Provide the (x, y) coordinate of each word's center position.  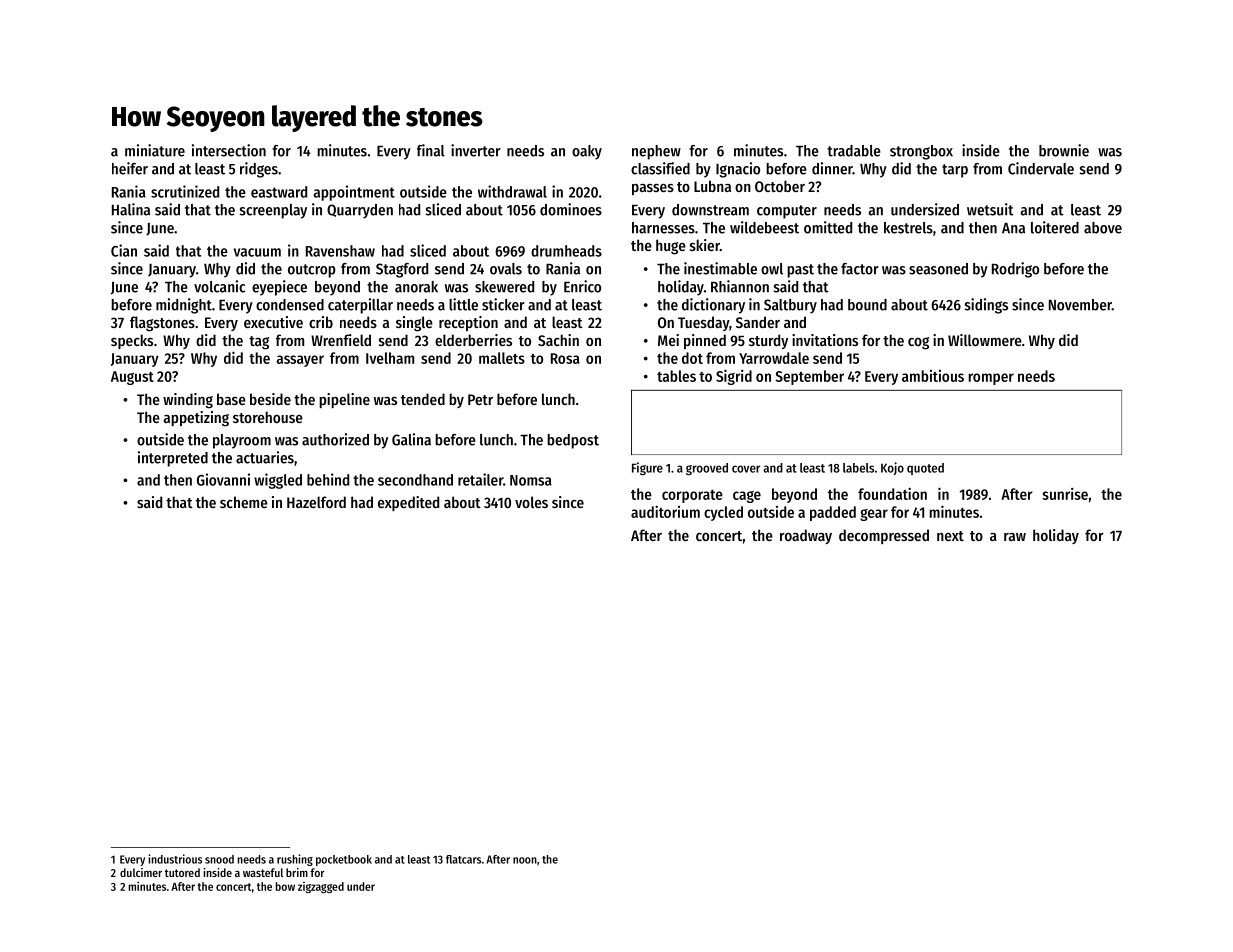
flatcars (463, 859)
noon (525, 860)
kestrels (908, 228)
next (950, 536)
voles (531, 502)
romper (991, 379)
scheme (244, 502)
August (132, 378)
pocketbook (344, 860)
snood (219, 859)
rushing (295, 860)
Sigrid (734, 377)
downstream (710, 210)
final (431, 150)
